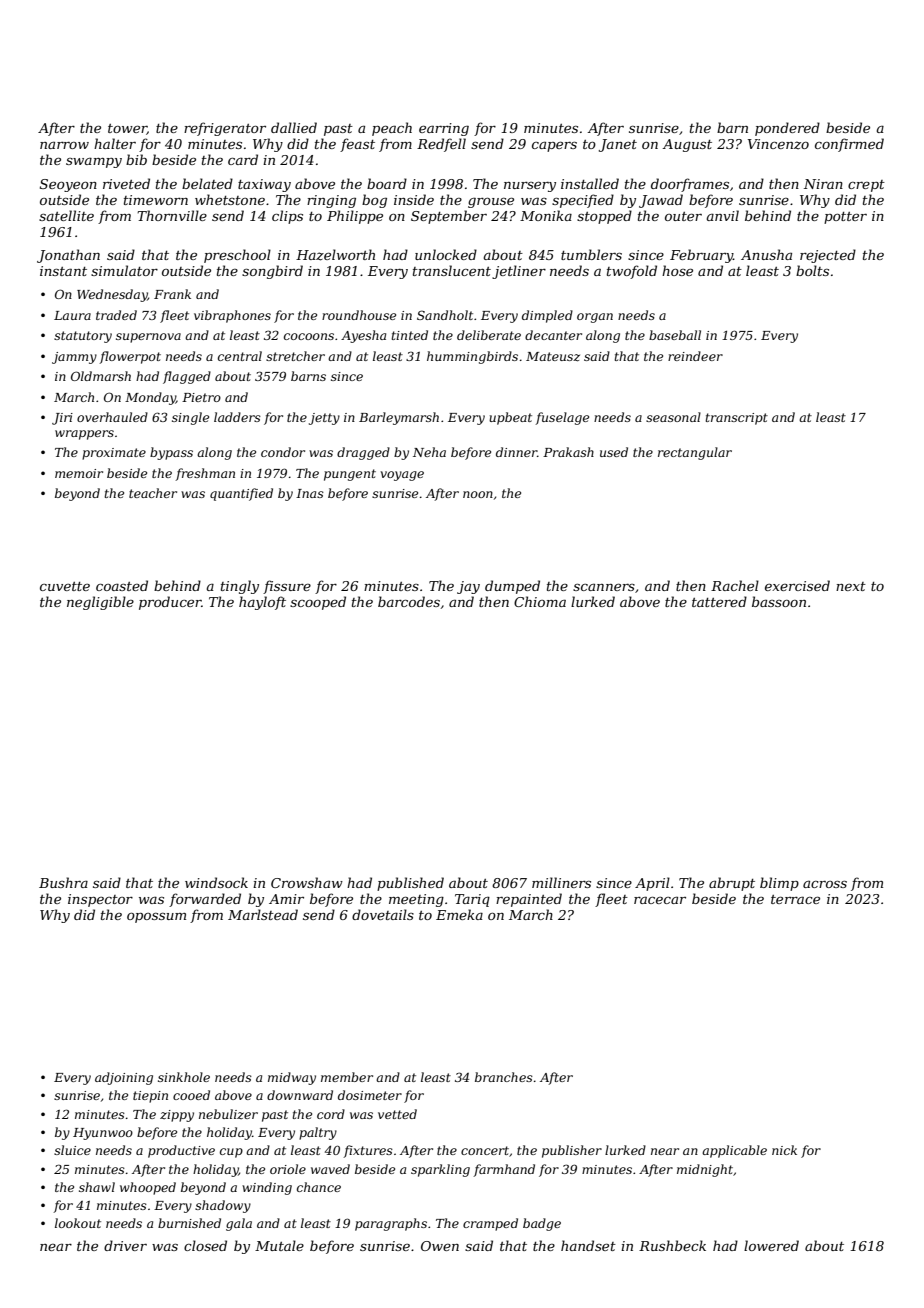  Describe the element at coordinates (787, 129) in the image. I see `pondered` at that location.
